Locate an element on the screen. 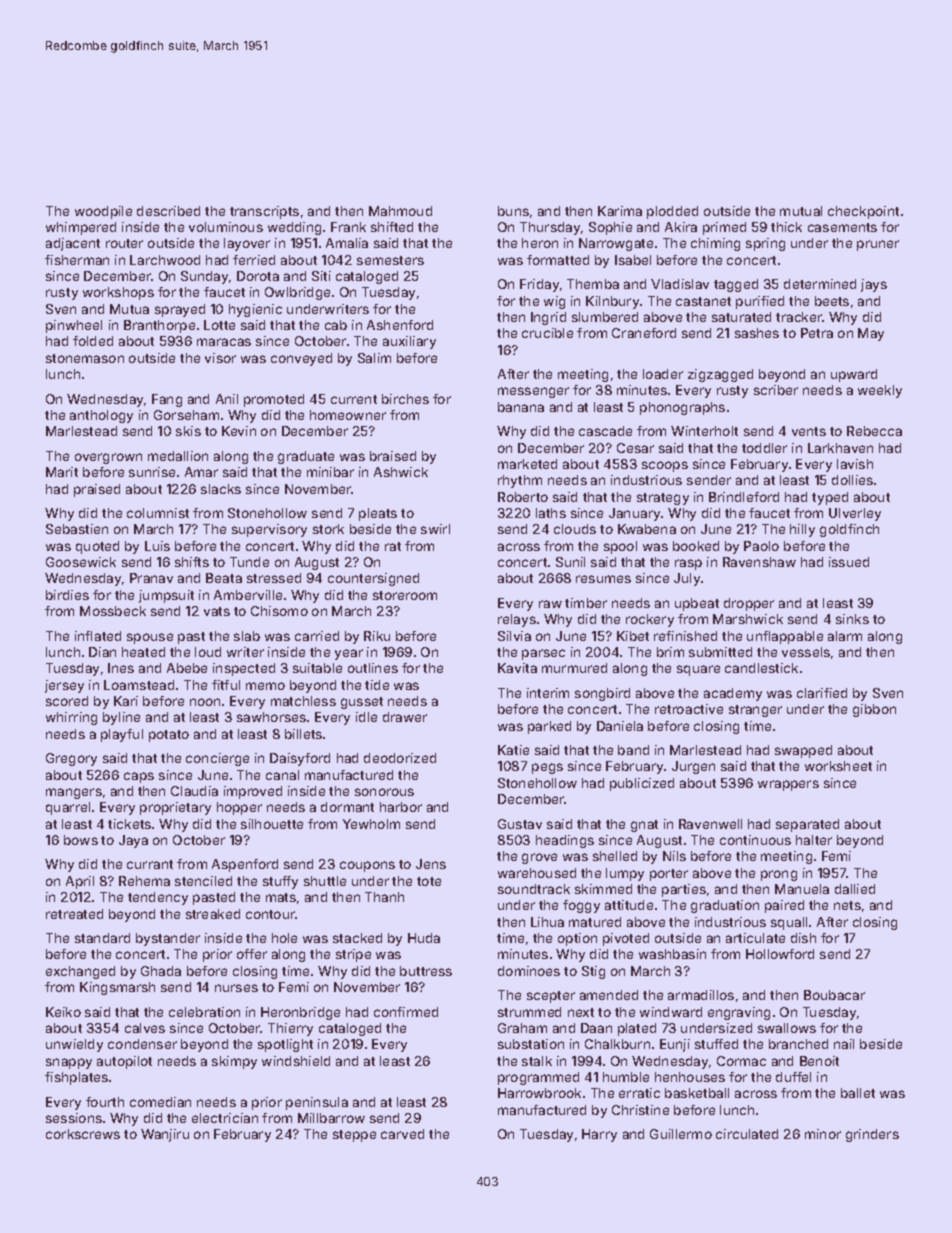  voluminous is located at coordinates (226, 227).
